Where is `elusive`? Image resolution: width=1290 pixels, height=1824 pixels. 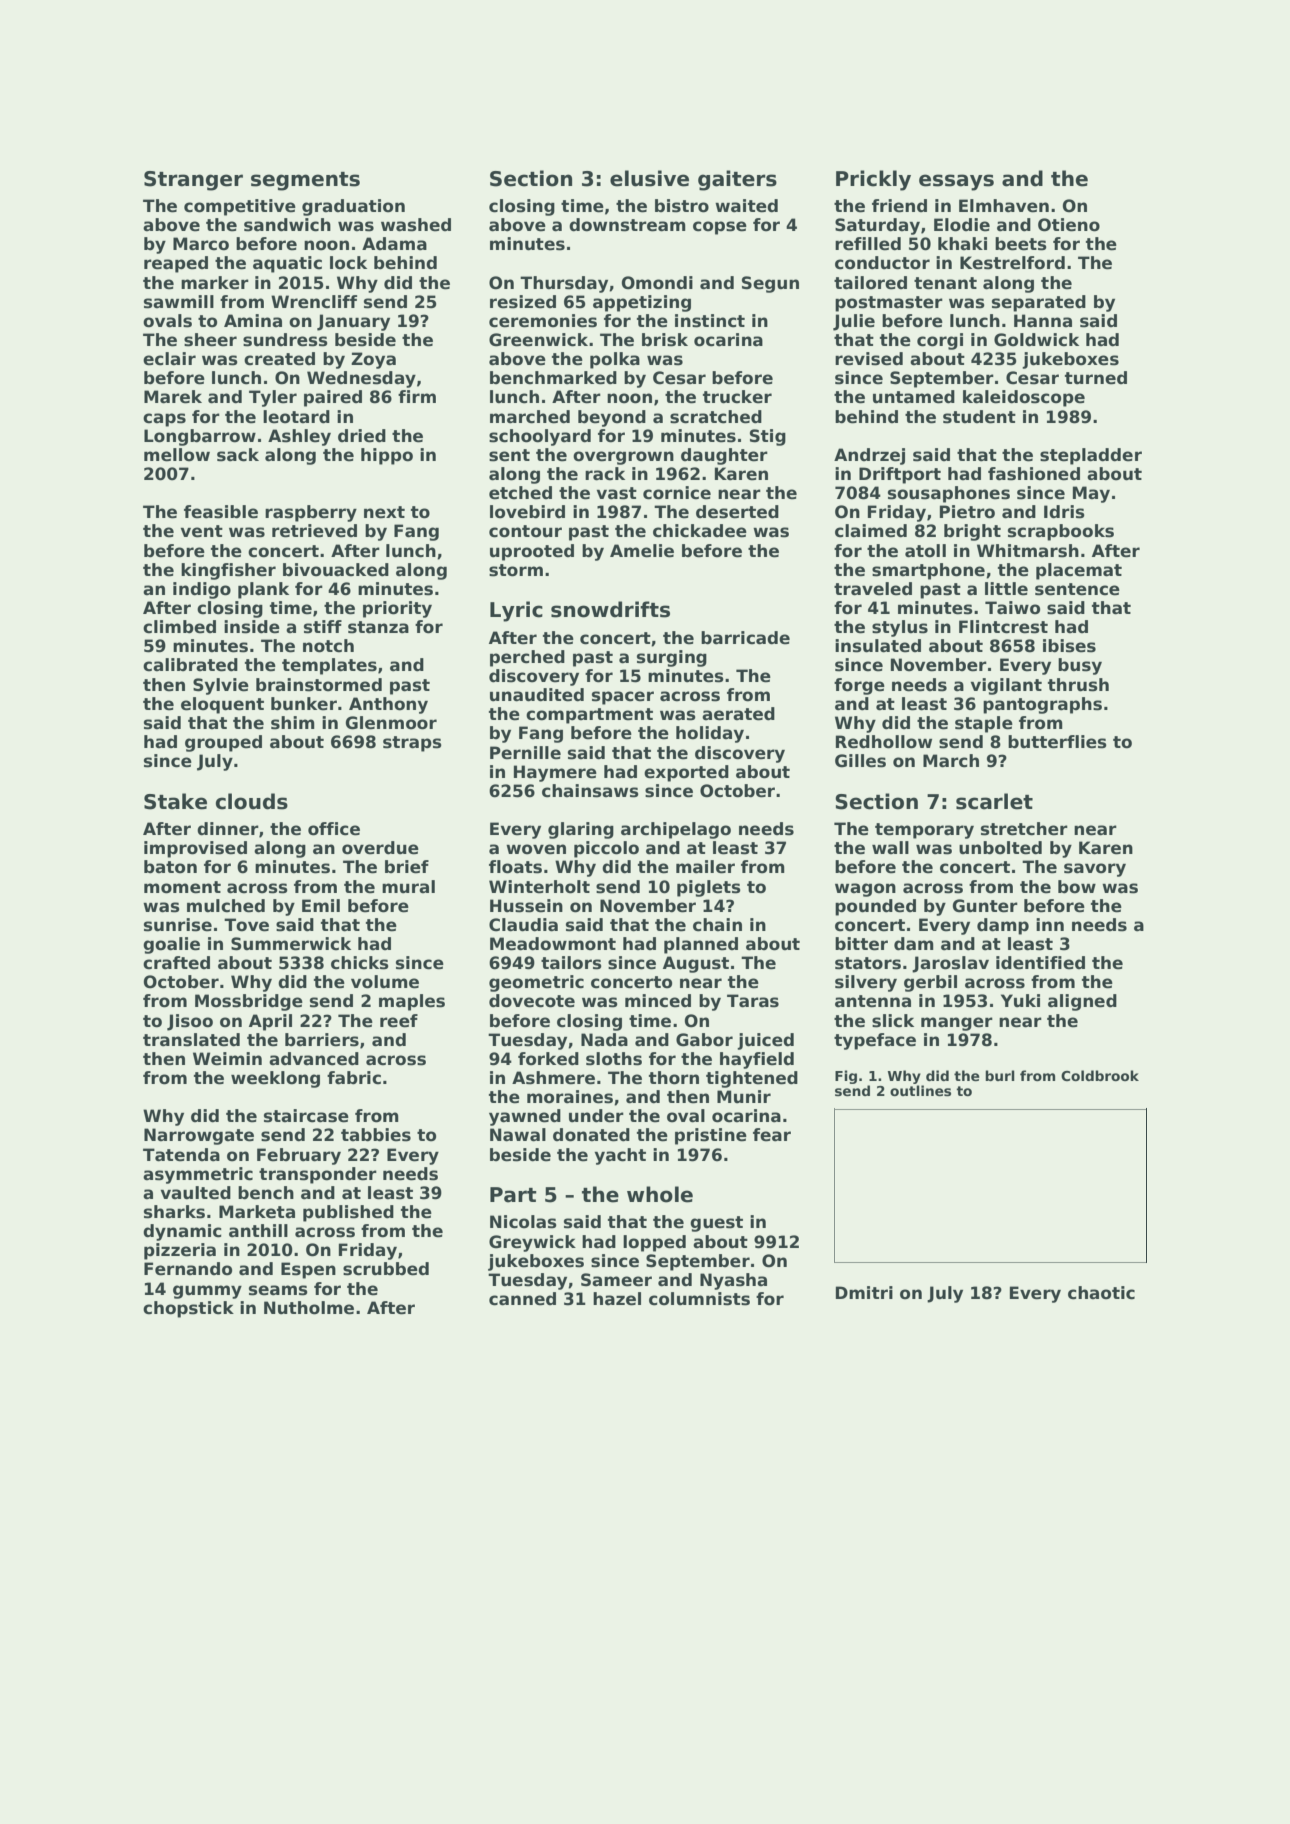 elusive is located at coordinates (649, 178).
